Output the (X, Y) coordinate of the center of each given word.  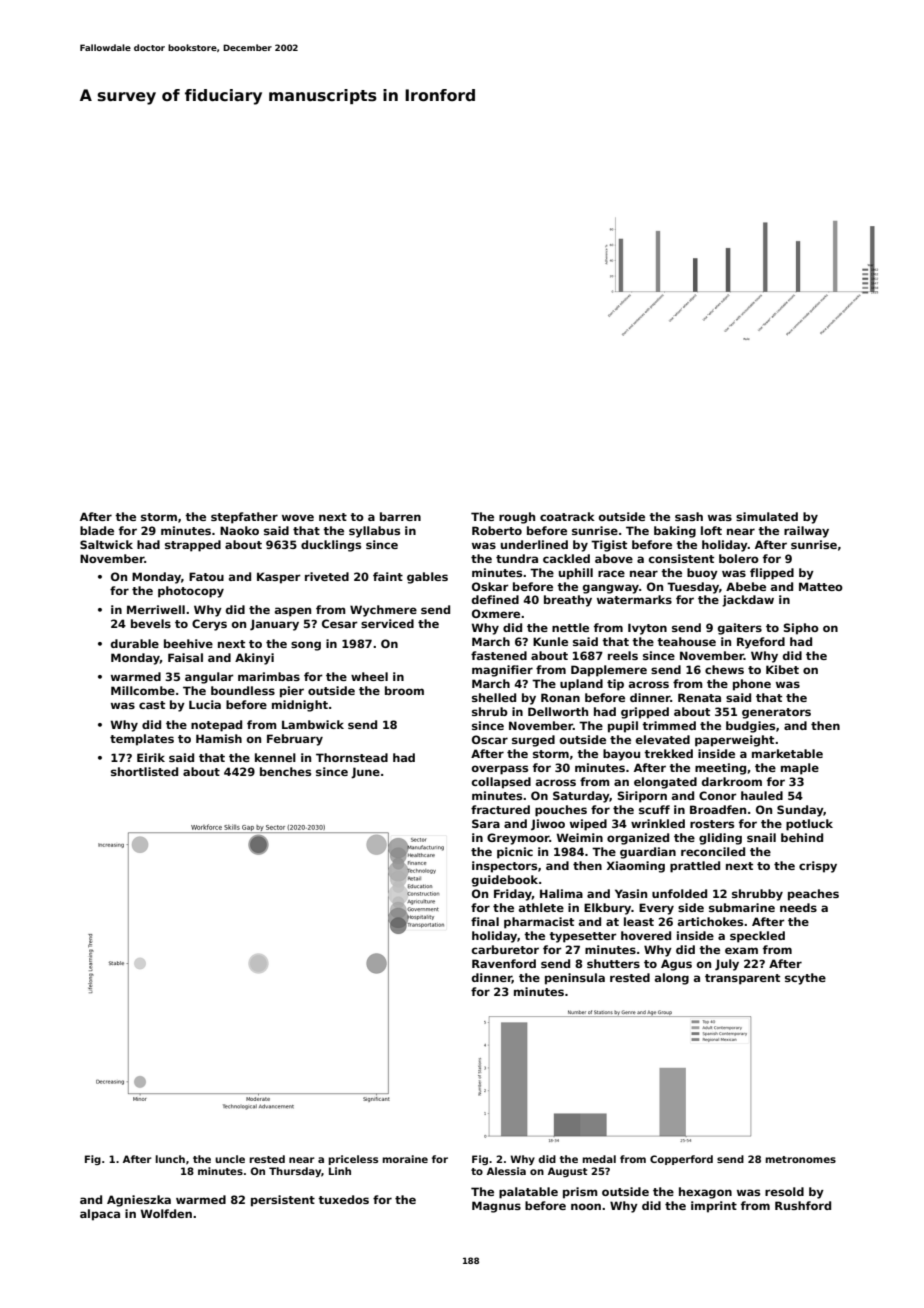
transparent (742, 979)
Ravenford (504, 963)
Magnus (496, 1207)
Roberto (497, 530)
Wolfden (166, 1213)
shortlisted (144, 771)
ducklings (331, 546)
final (485, 921)
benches (285, 771)
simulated (767, 516)
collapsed (501, 783)
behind (802, 837)
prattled (695, 867)
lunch (170, 1159)
